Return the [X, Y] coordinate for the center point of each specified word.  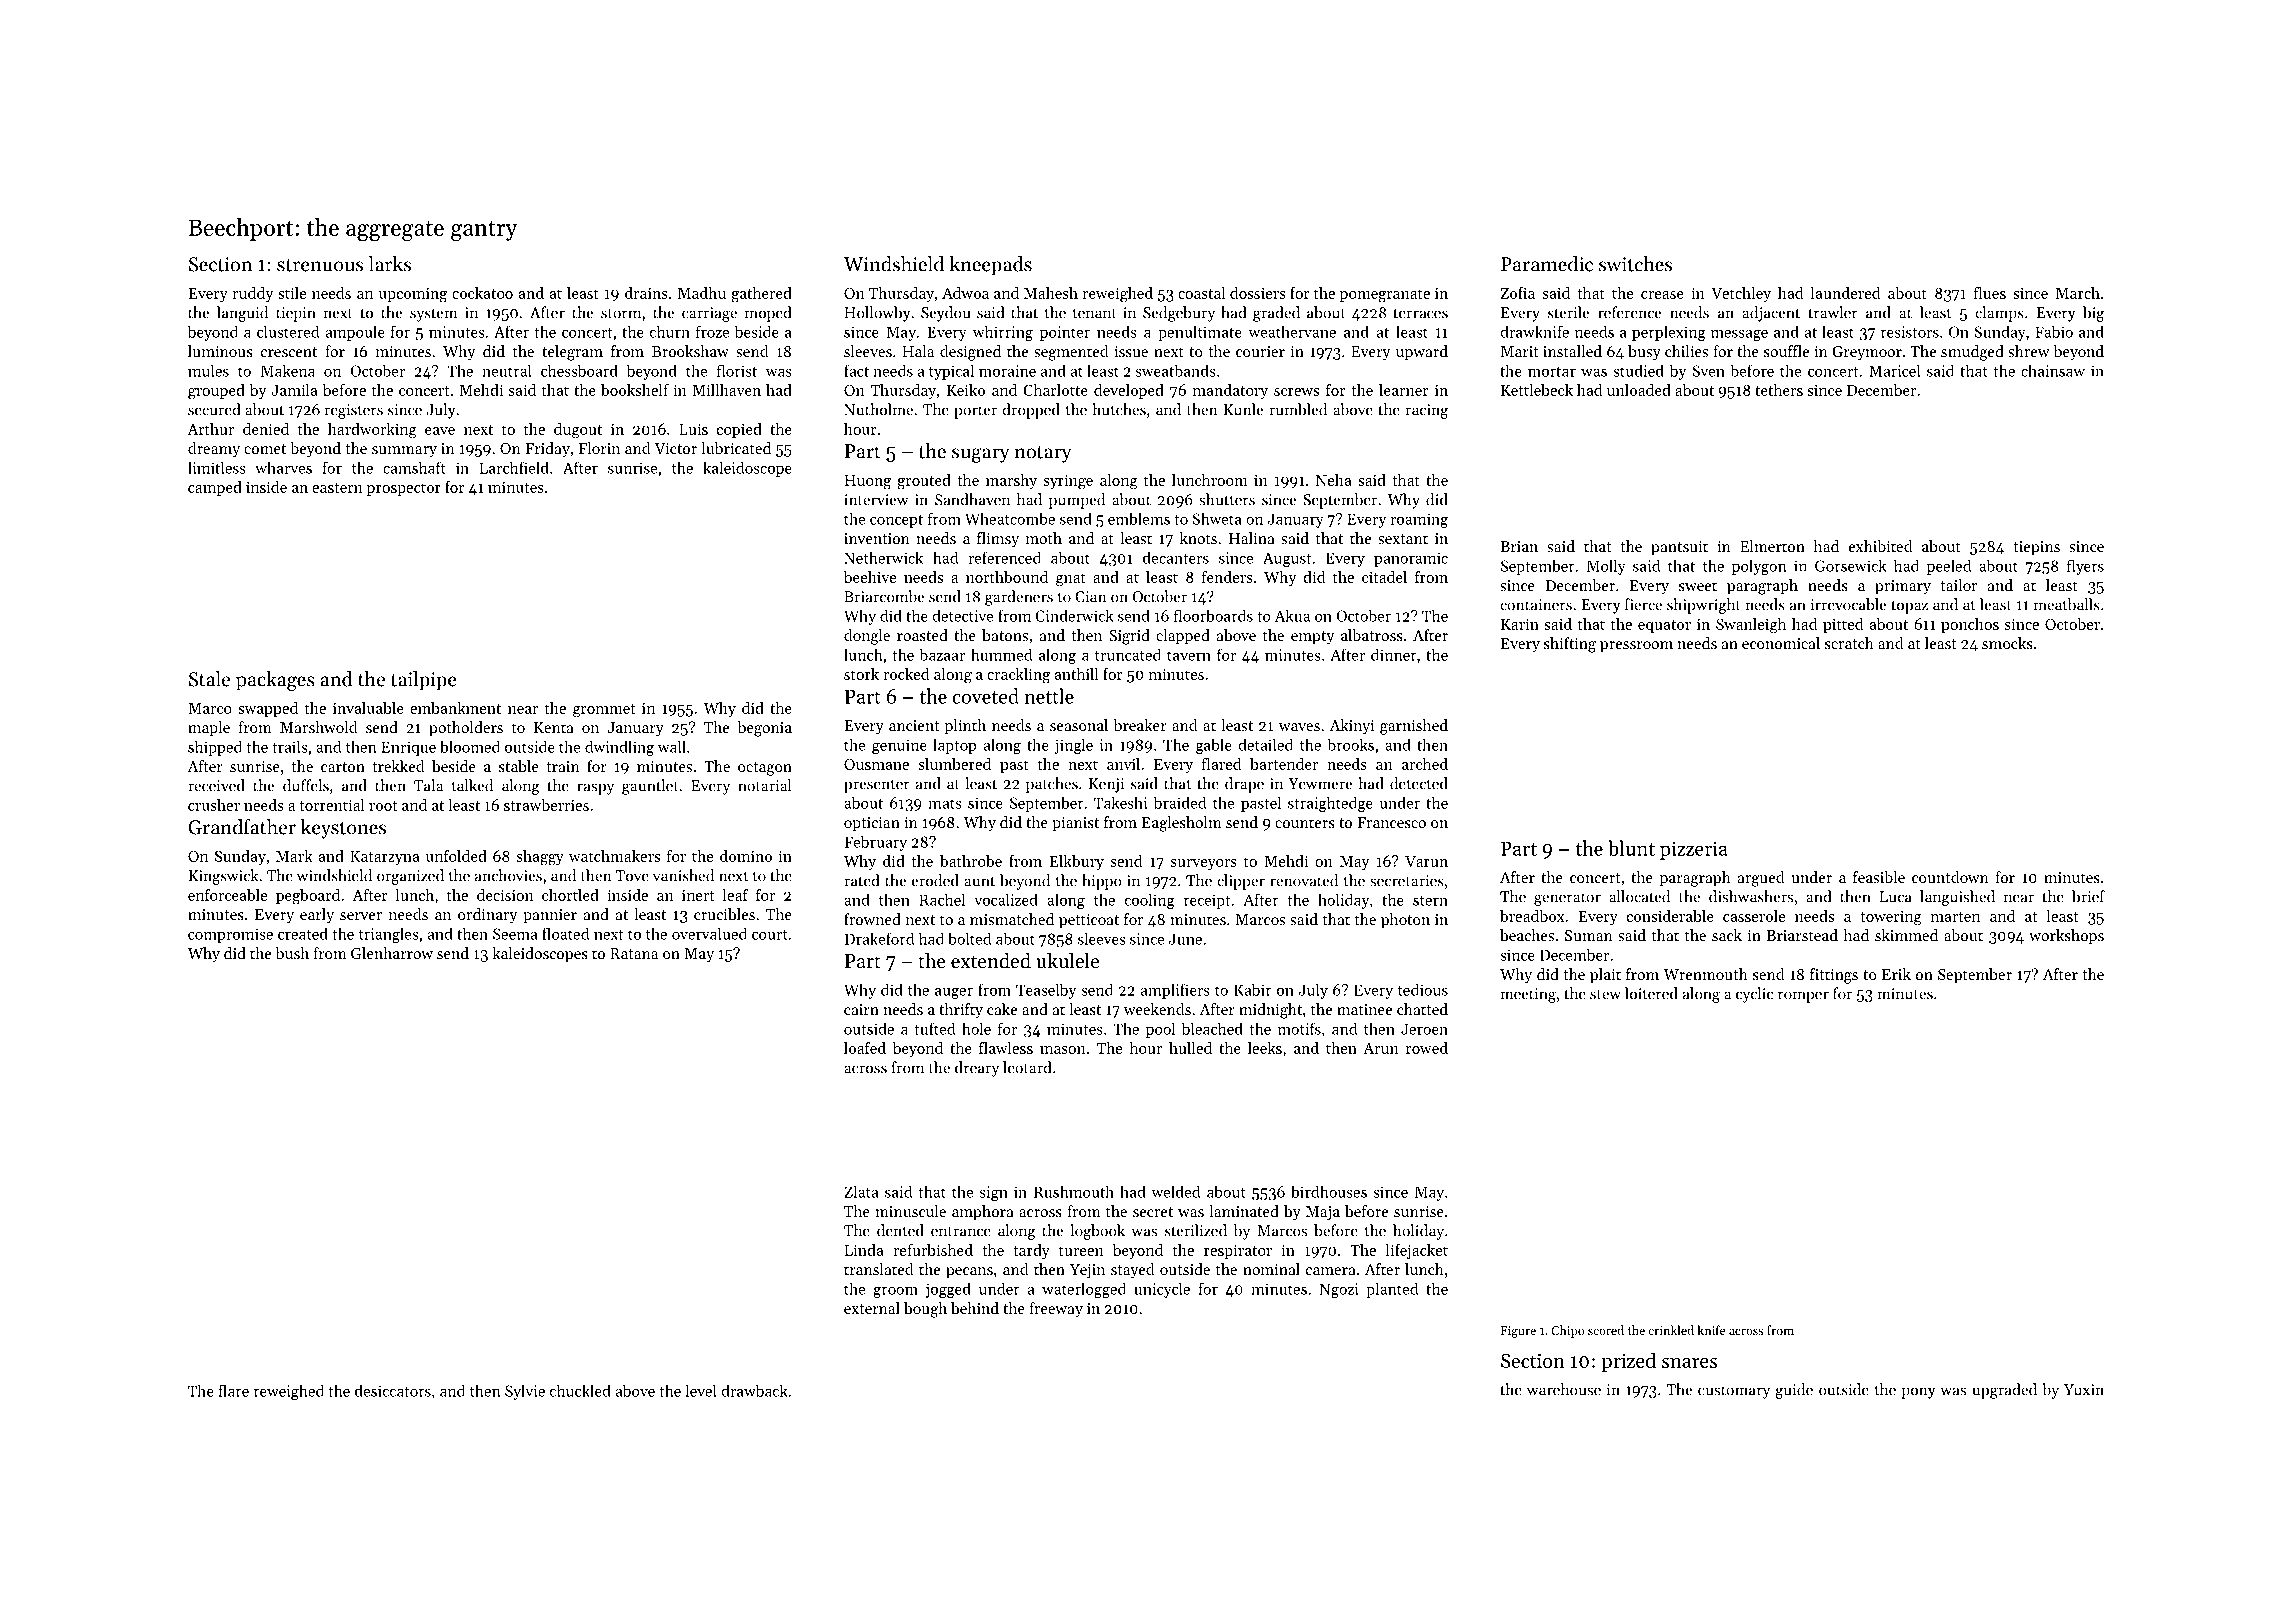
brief [2088, 896]
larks [390, 264]
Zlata [861, 1191]
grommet [604, 711]
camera [1331, 1271]
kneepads [990, 266]
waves [1299, 727]
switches [1635, 264]
